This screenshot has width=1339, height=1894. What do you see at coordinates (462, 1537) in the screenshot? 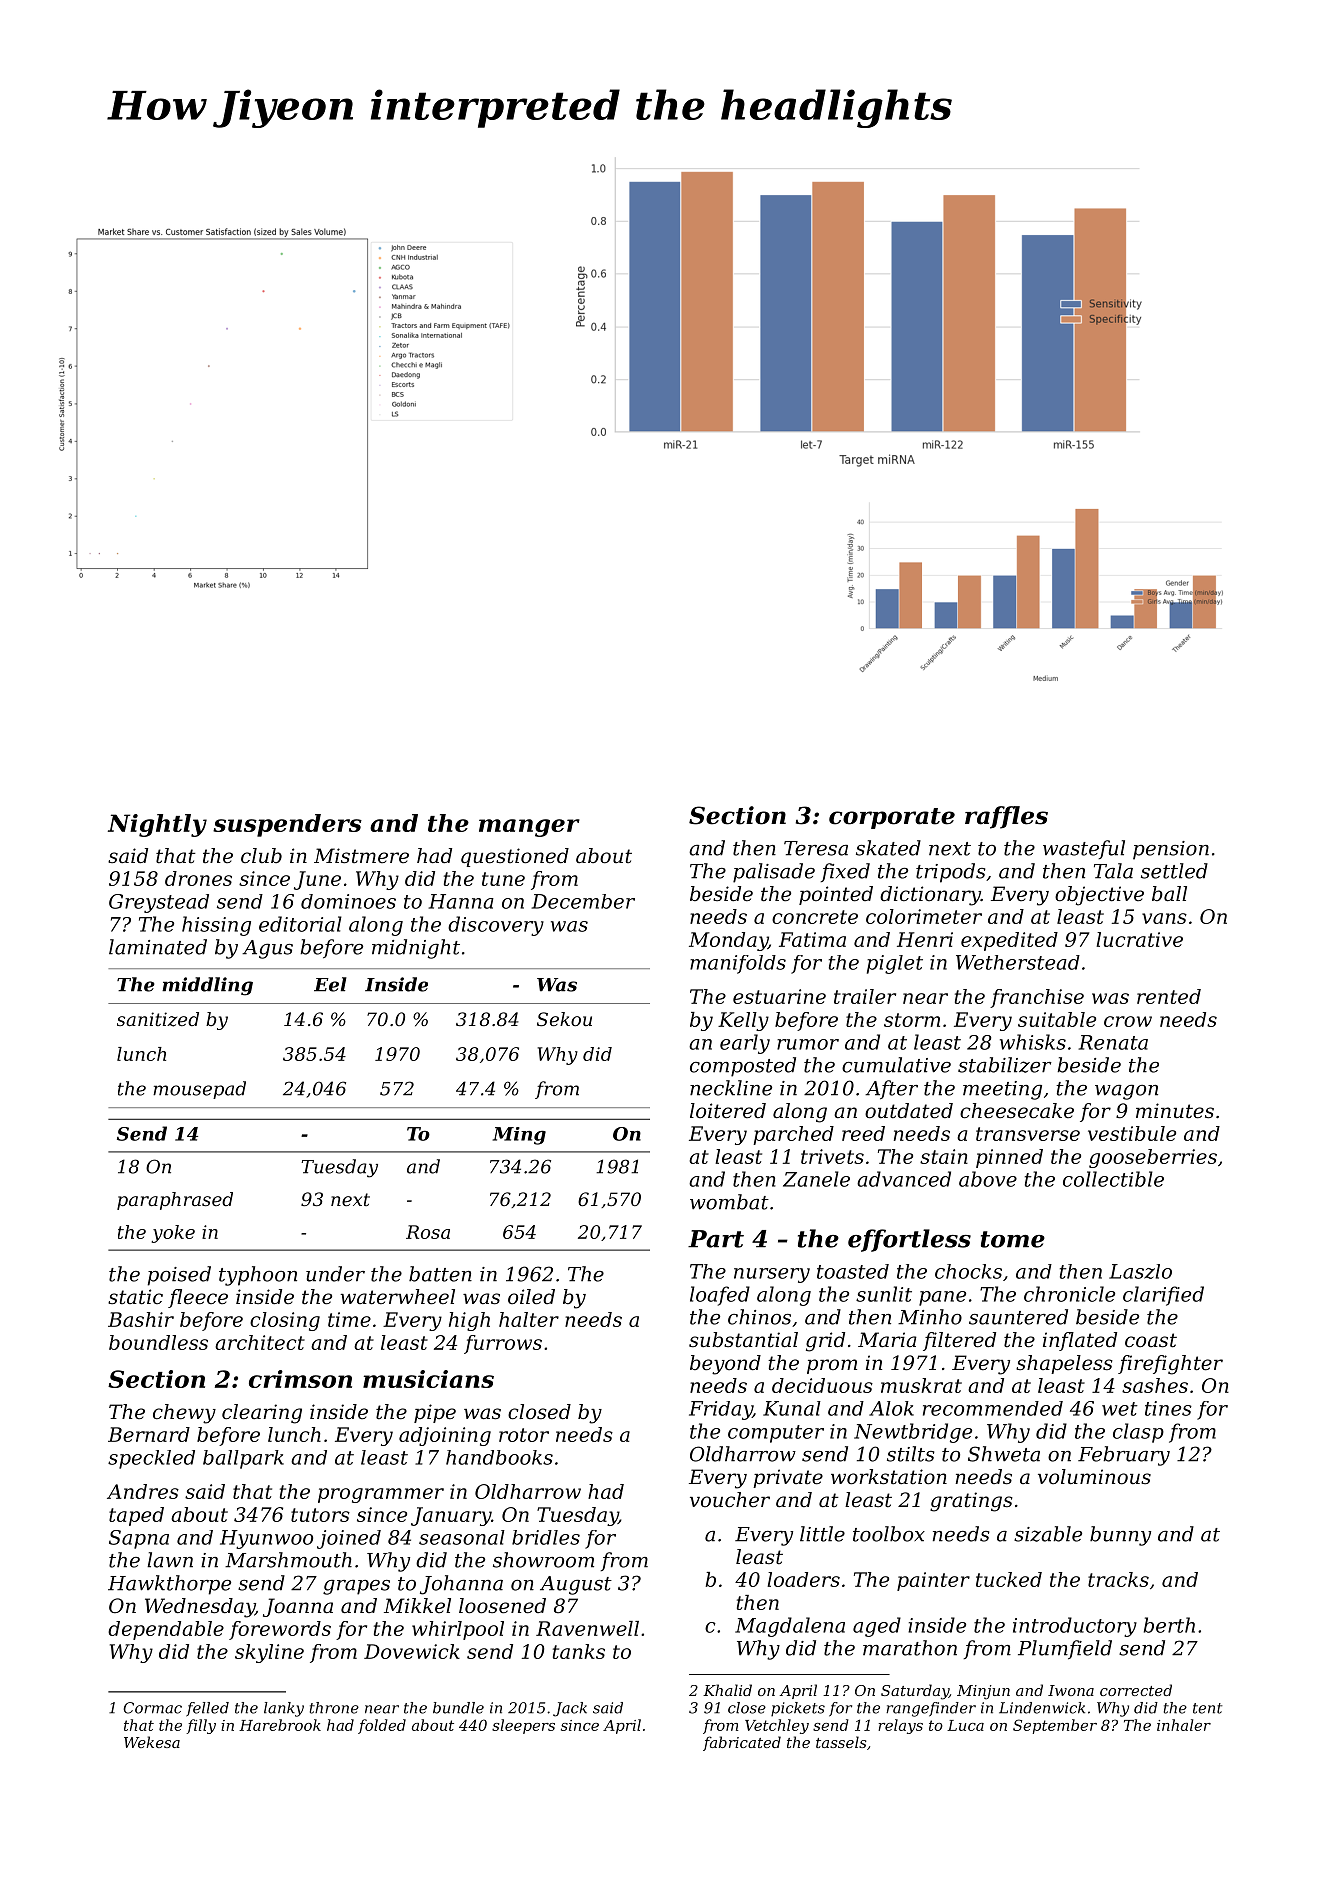
I see `seasonal` at bounding box center [462, 1537].
